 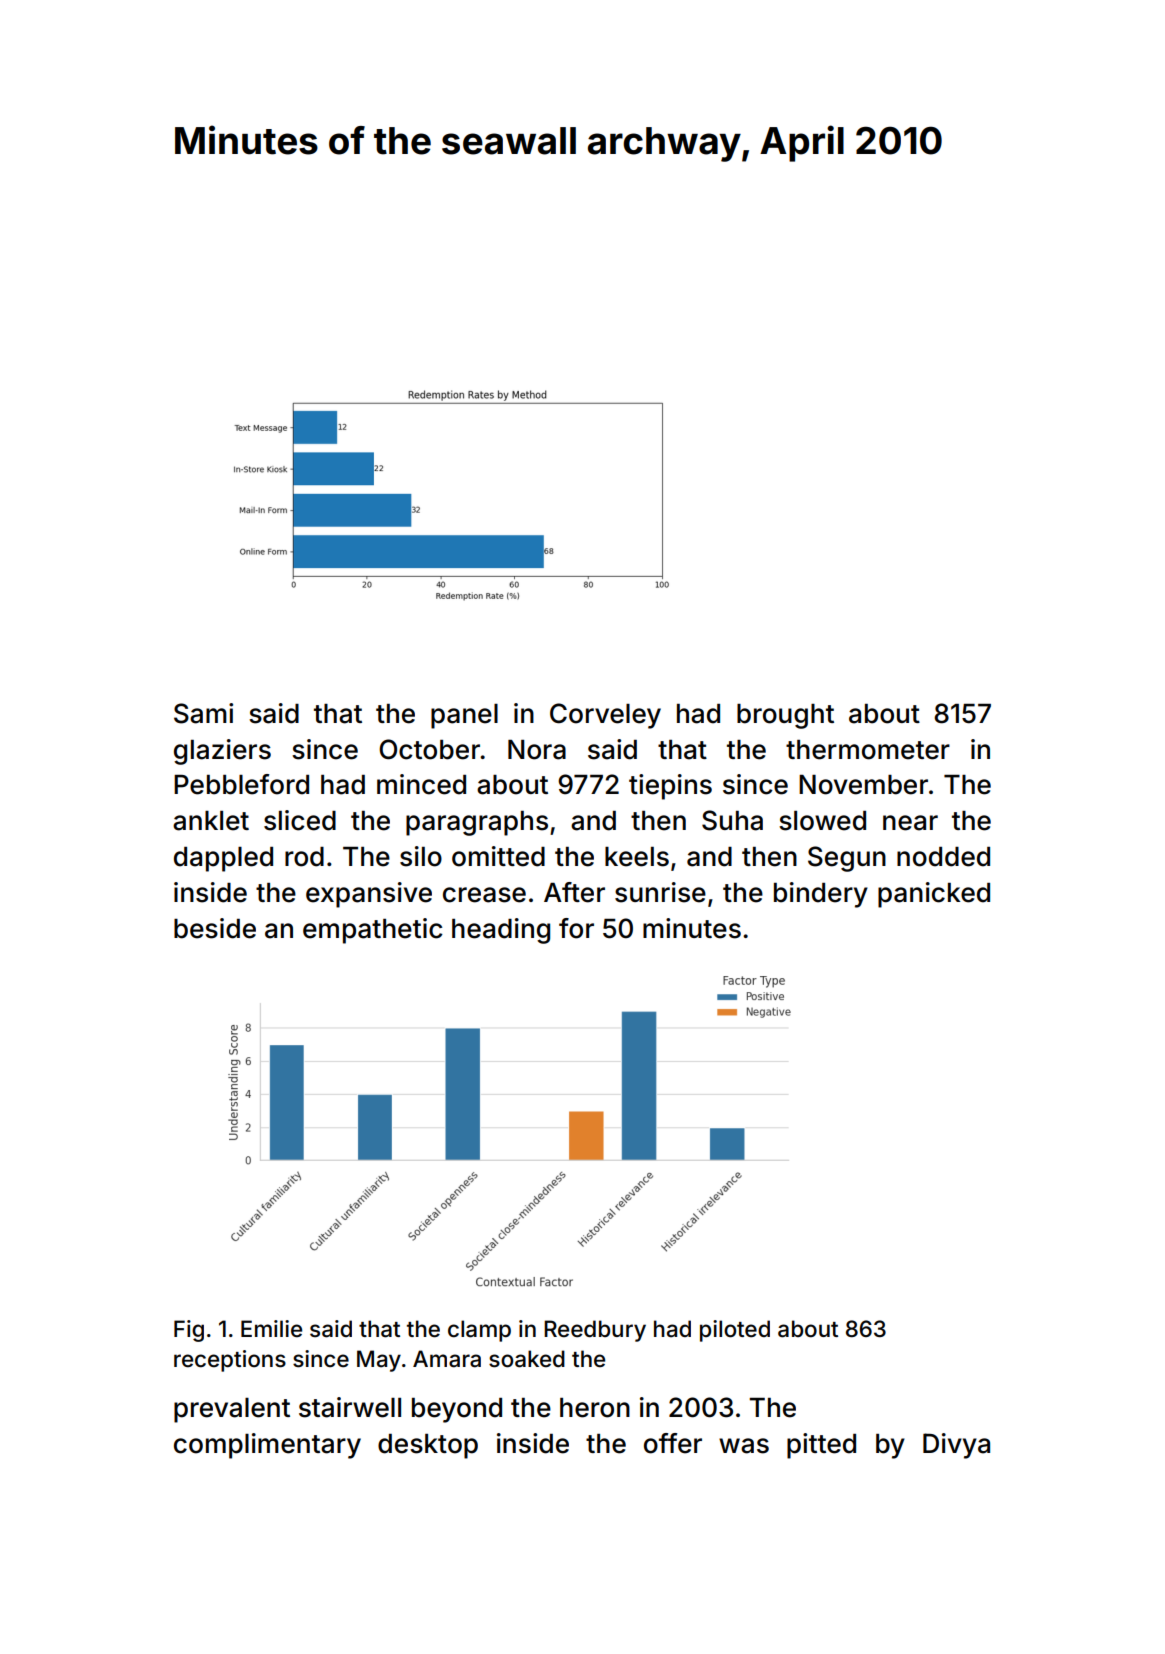 What do you see at coordinates (267, 1446) in the screenshot?
I see `complimentary` at bounding box center [267, 1446].
